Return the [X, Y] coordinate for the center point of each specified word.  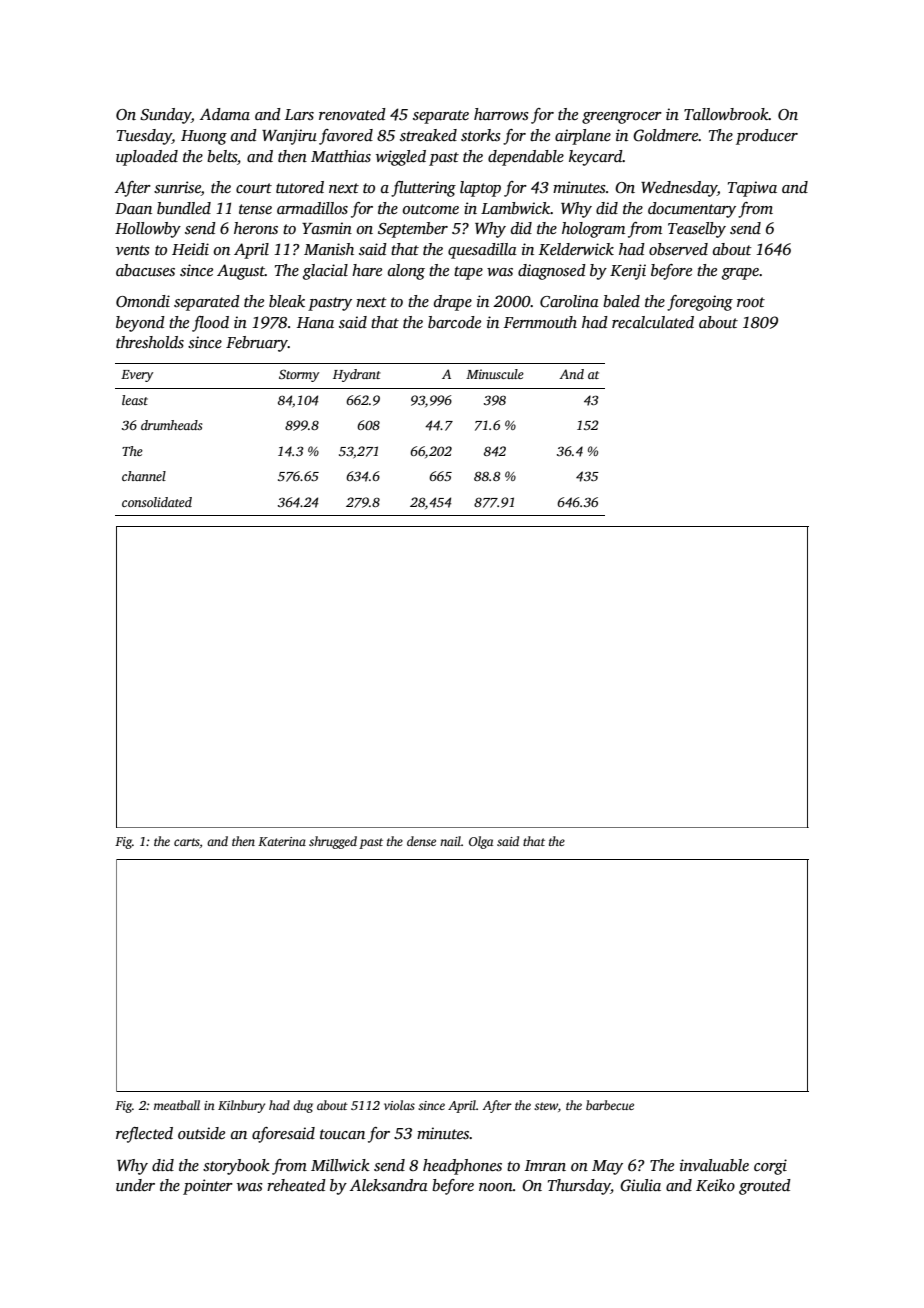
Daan [133, 208]
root [751, 302]
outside [201, 1133]
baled [621, 301]
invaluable [714, 1165]
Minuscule [495, 374]
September [413, 230]
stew [546, 1106]
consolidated [157, 502]
